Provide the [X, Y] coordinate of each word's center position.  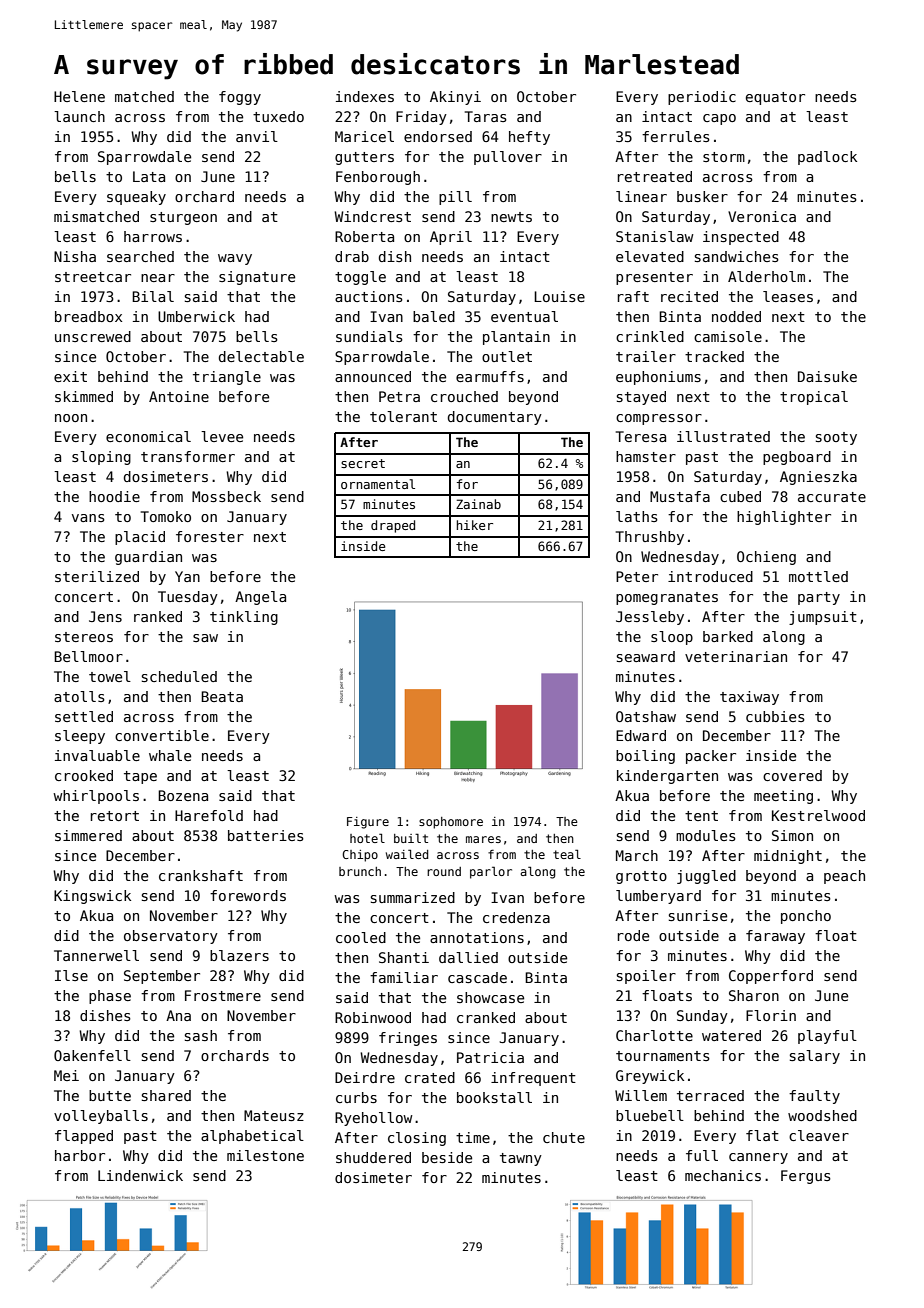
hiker [475, 525]
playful [827, 1037]
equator [775, 98]
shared [166, 1095]
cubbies [775, 716]
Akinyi [455, 98]
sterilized [97, 576]
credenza [516, 917]
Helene [79, 96]
